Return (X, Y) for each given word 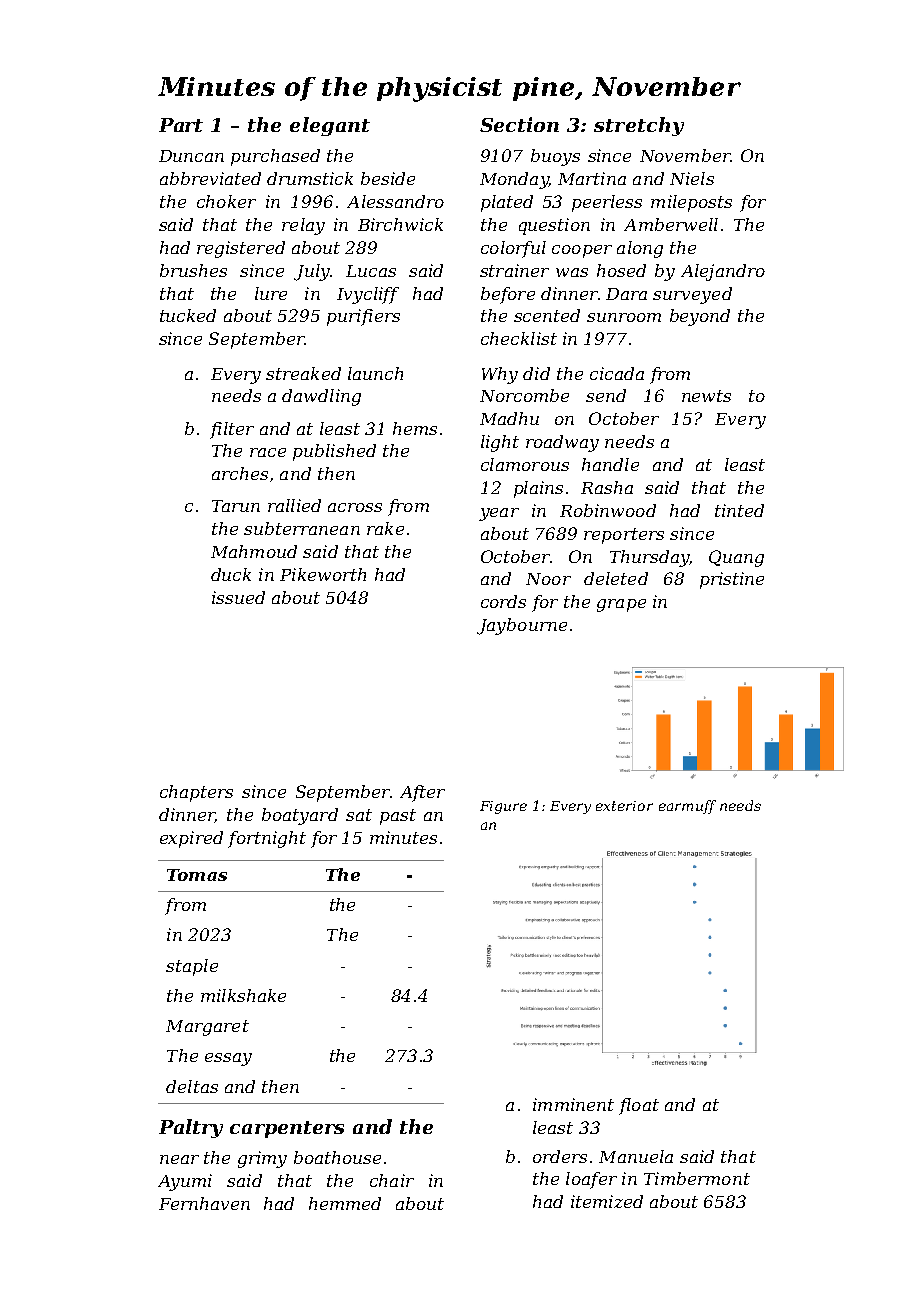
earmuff (687, 807)
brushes (193, 270)
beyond (700, 317)
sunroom (624, 317)
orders (560, 1156)
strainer (514, 270)
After (422, 793)
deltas (192, 1086)
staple (192, 967)
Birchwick (400, 224)
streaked (303, 373)
